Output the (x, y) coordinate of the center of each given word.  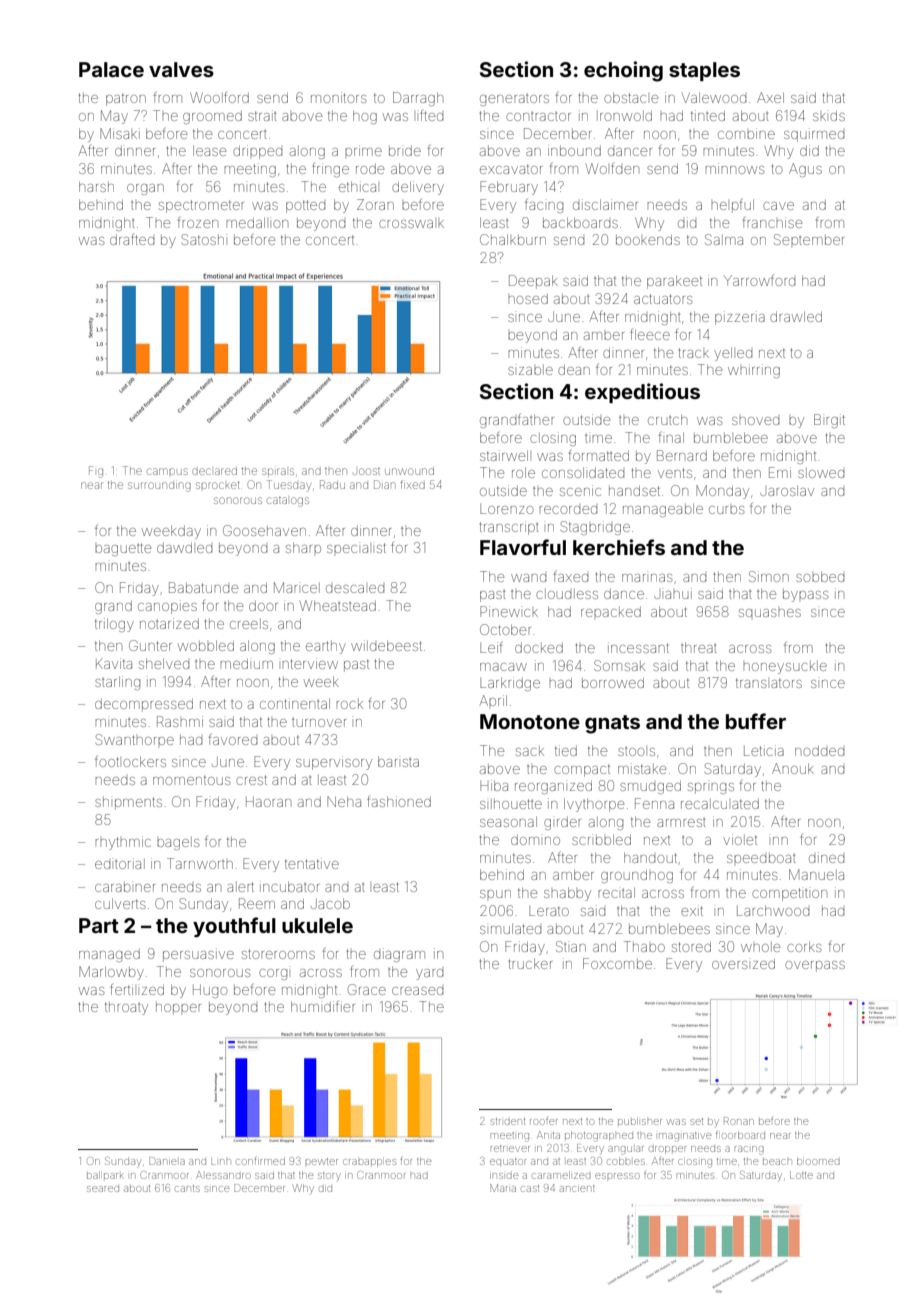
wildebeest (386, 645)
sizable (530, 370)
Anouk (793, 768)
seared (103, 1189)
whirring (754, 371)
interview (310, 663)
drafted (132, 239)
